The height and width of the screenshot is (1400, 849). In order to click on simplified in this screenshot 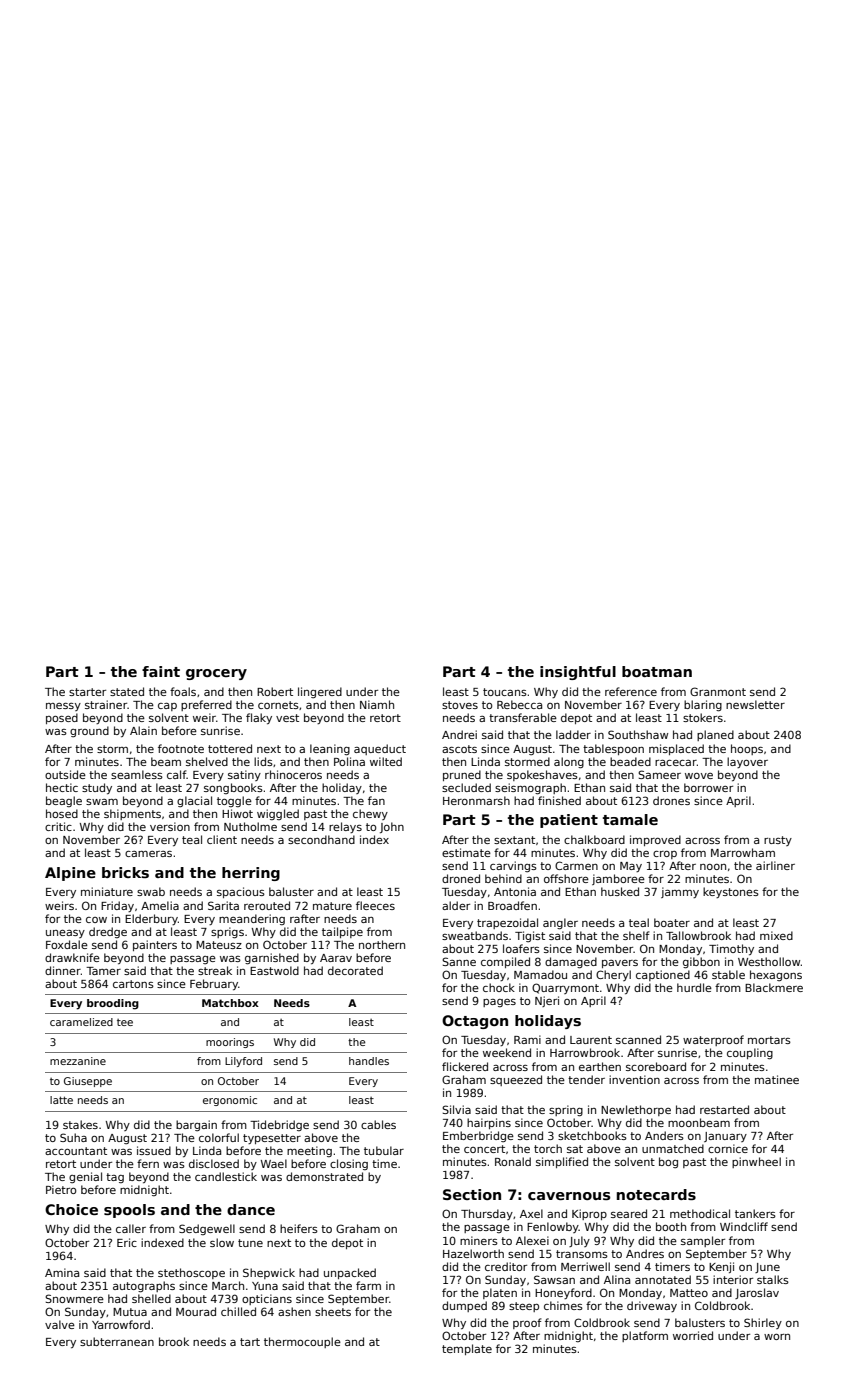, I will do `click(562, 1162)`.
